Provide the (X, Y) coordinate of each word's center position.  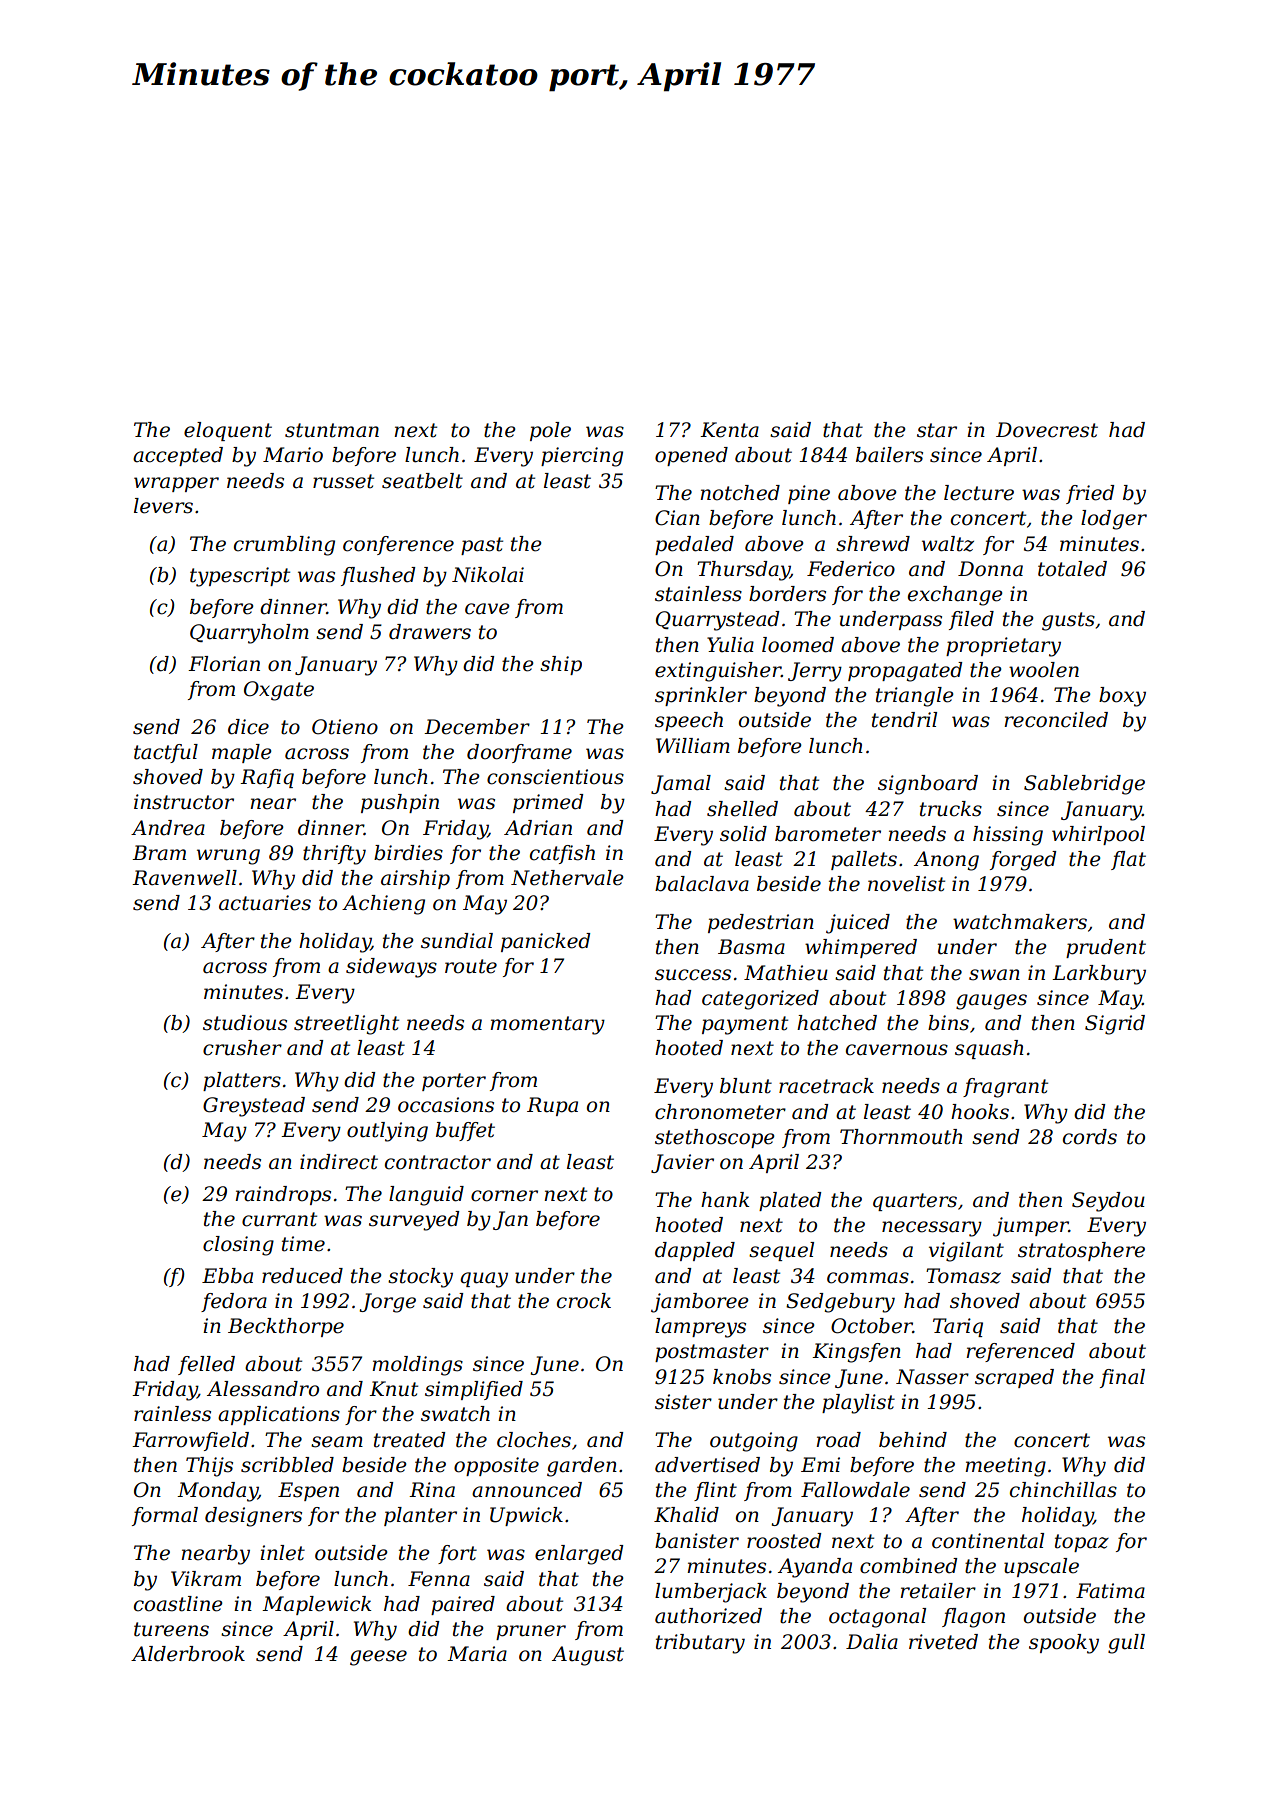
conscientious (555, 777)
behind (913, 1440)
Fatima (1110, 1591)
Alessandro (263, 1389)
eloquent (228, 431)
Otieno (345, 727)
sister (683, 1402)
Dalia (872, 1642)
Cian (677, 518)
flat (1128, 860)
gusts (1068, 621)
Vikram (206, 1579)
